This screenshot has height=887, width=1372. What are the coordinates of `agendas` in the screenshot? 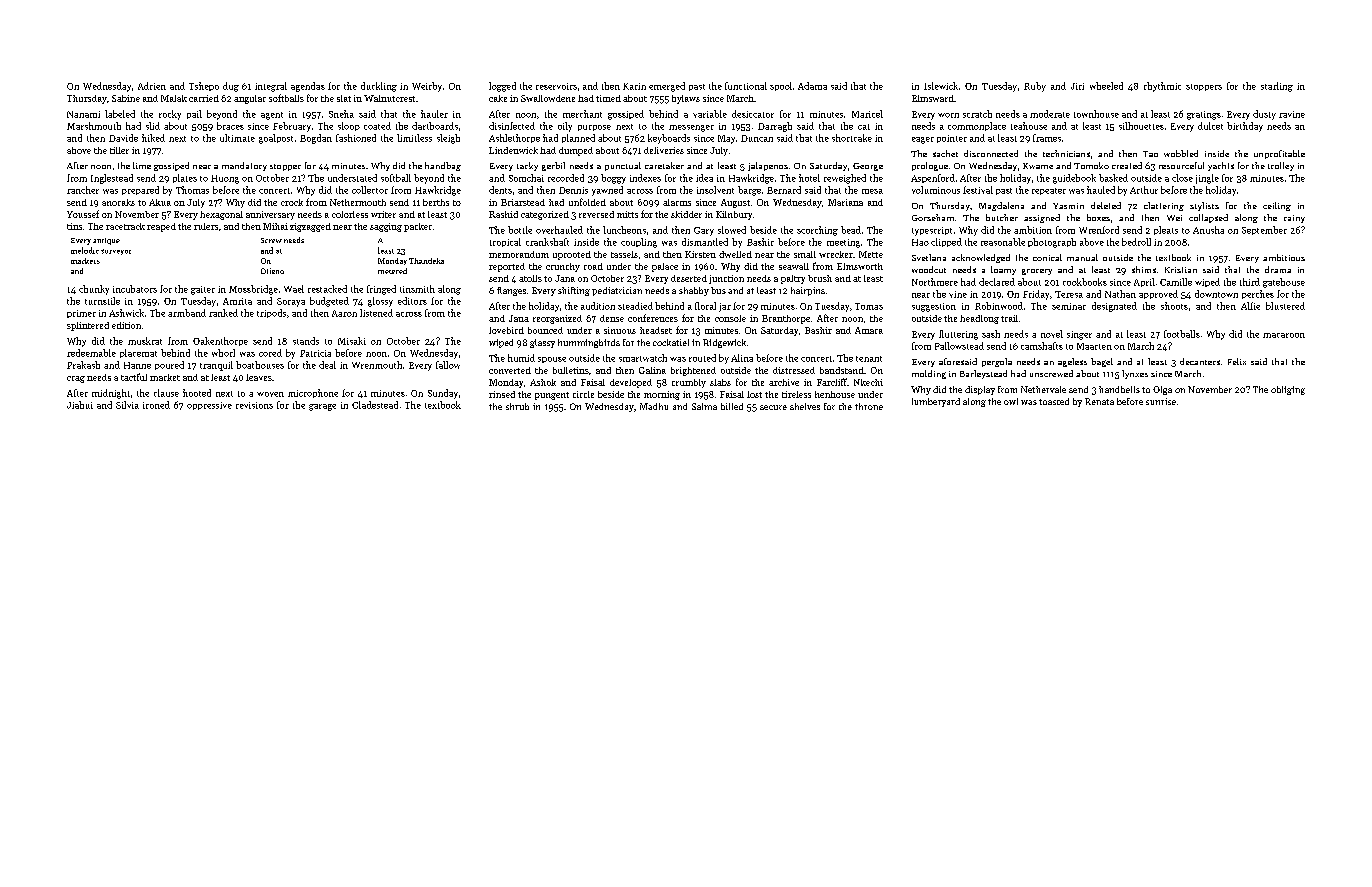 It's located at (308, 87).
